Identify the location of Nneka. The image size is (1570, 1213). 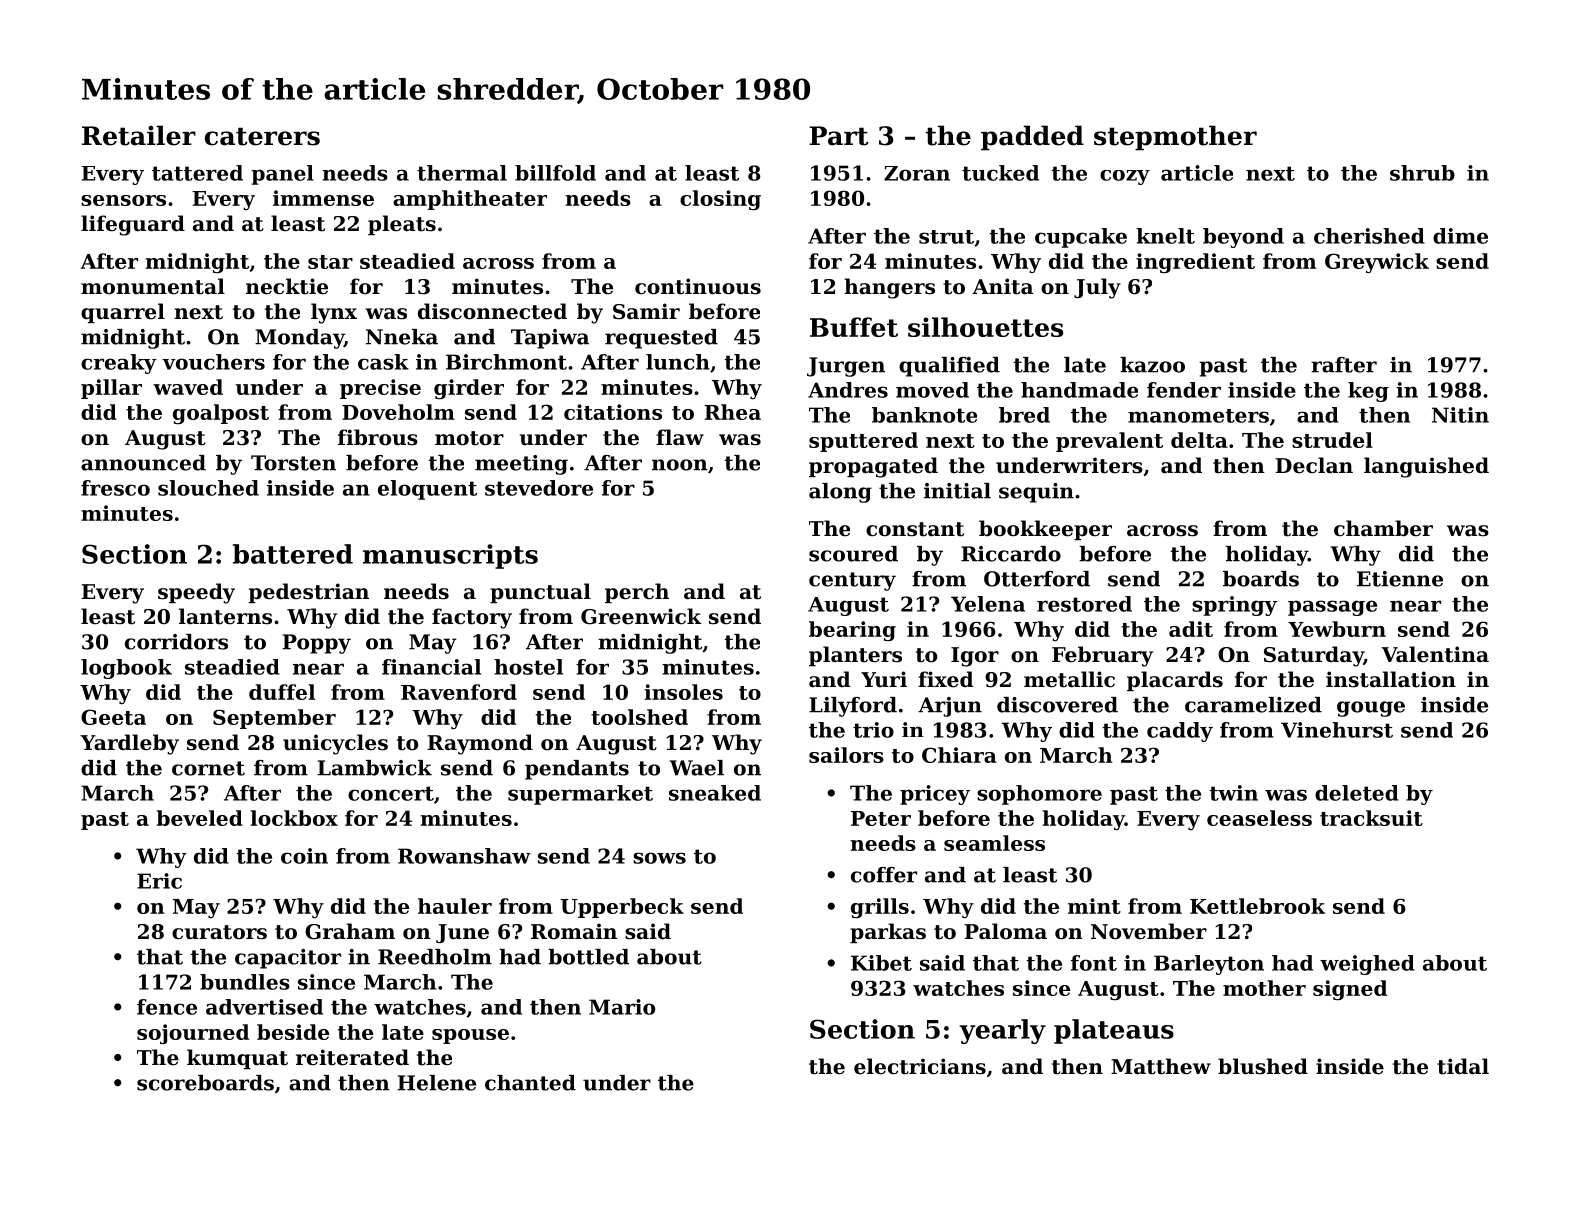
(402, 337).
